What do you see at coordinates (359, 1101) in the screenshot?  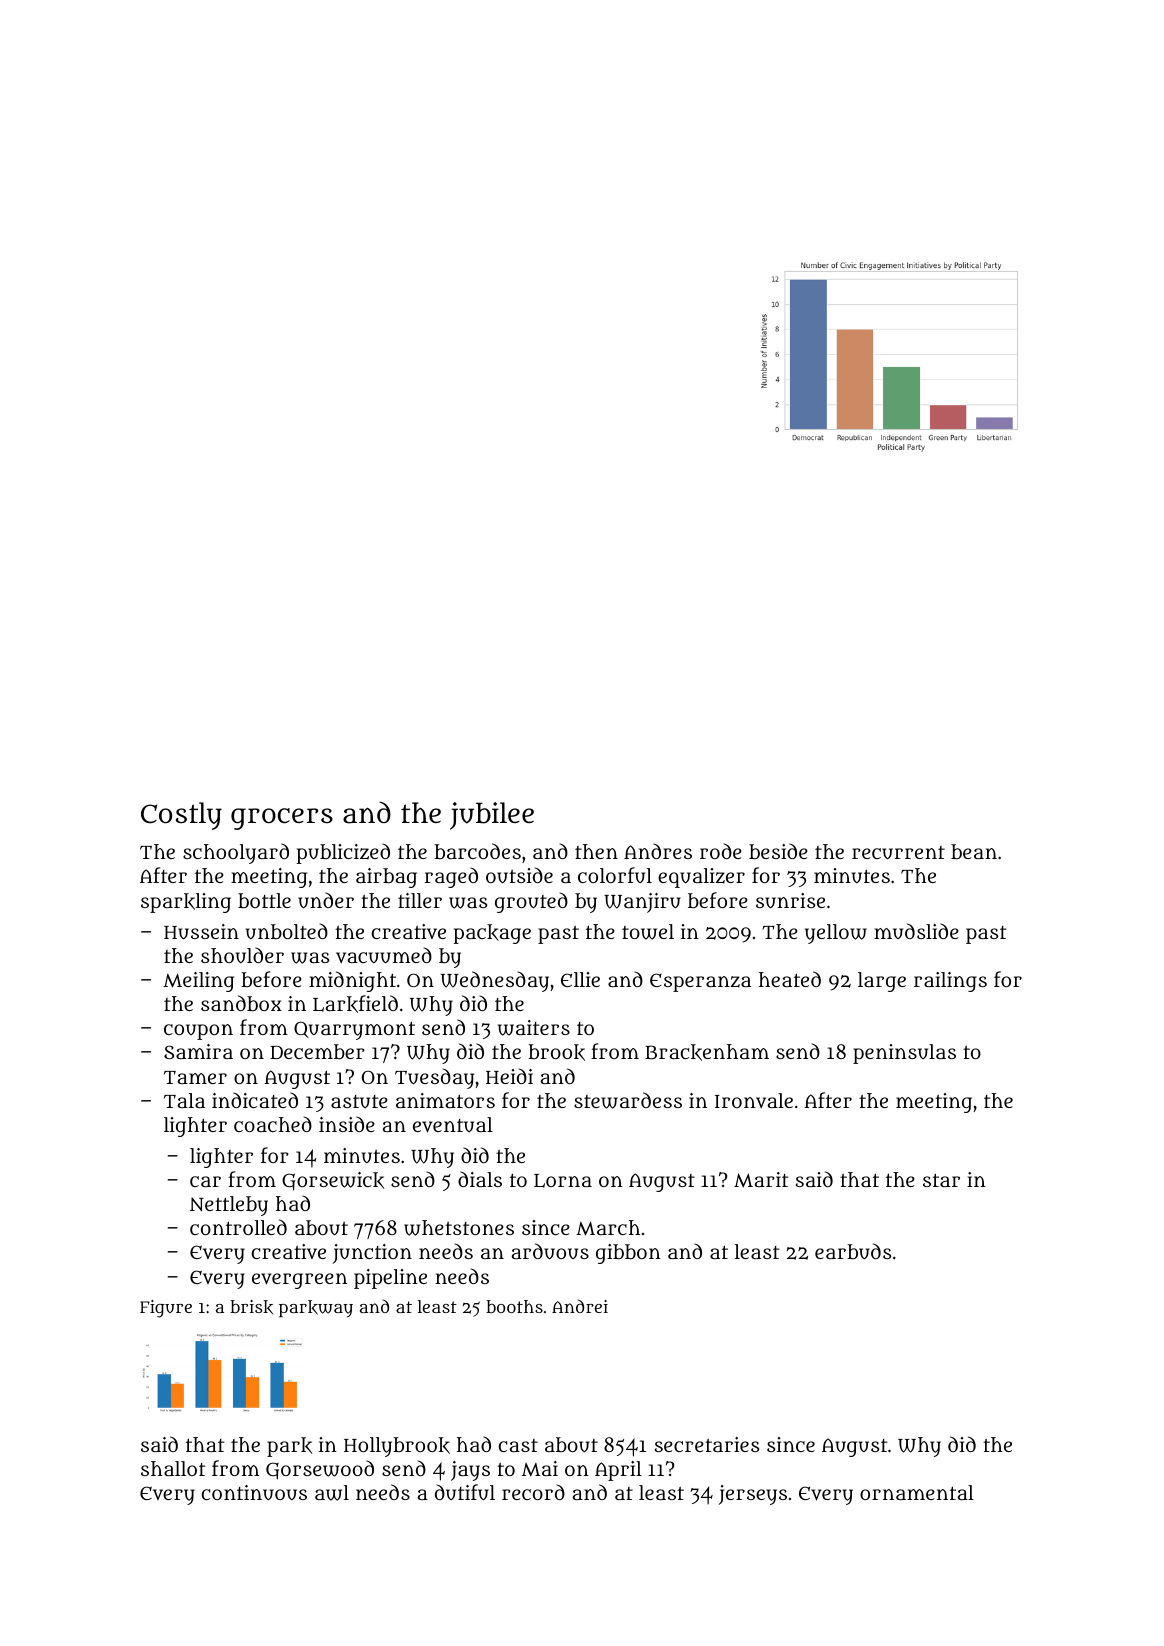 I see `astute` at bounding box center [359, 1101].
